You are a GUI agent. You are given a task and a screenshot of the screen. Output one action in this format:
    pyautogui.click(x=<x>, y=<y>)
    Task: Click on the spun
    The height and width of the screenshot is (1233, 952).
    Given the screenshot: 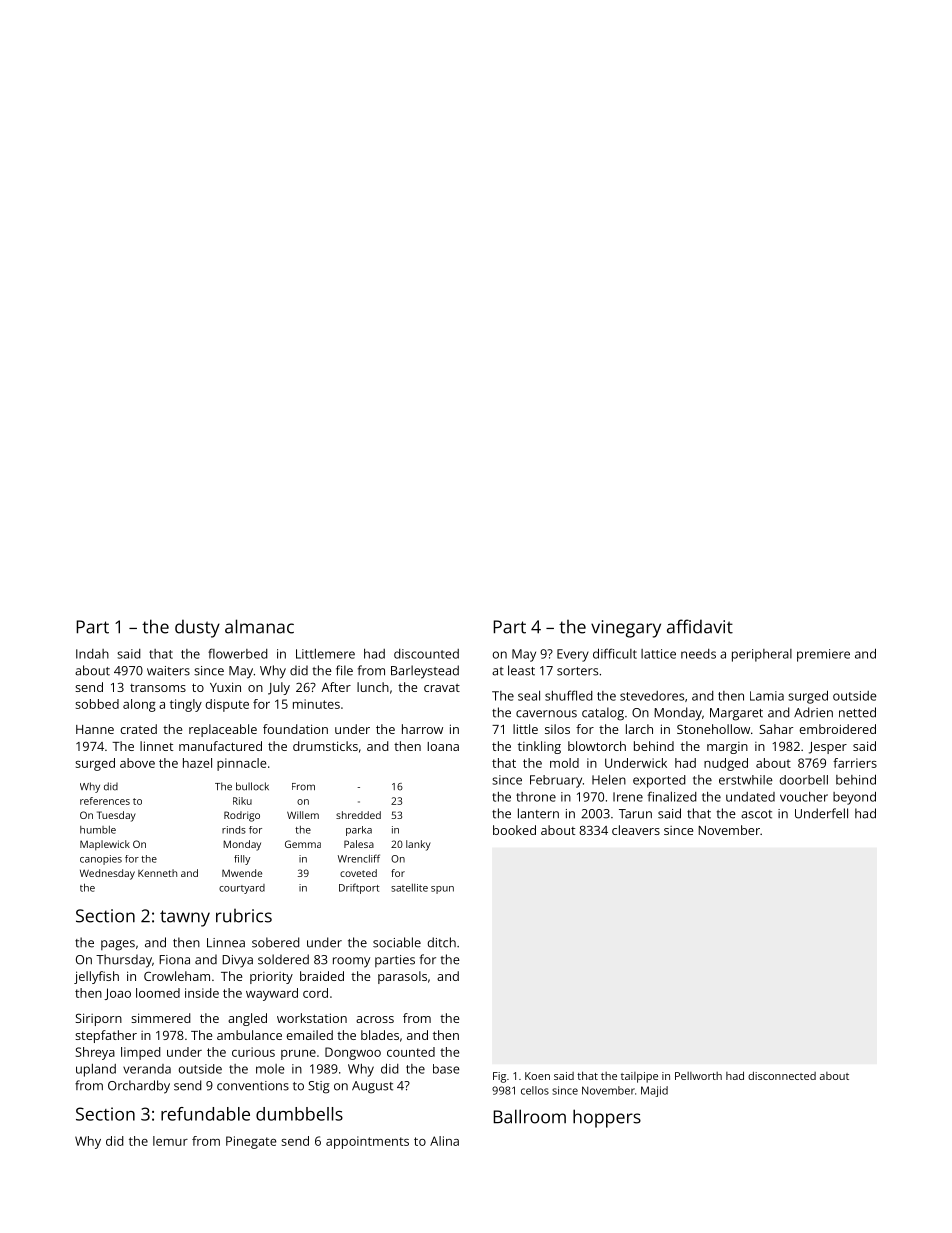 What is the action you would take?
    pyautogui.click(x=442, y=890)
